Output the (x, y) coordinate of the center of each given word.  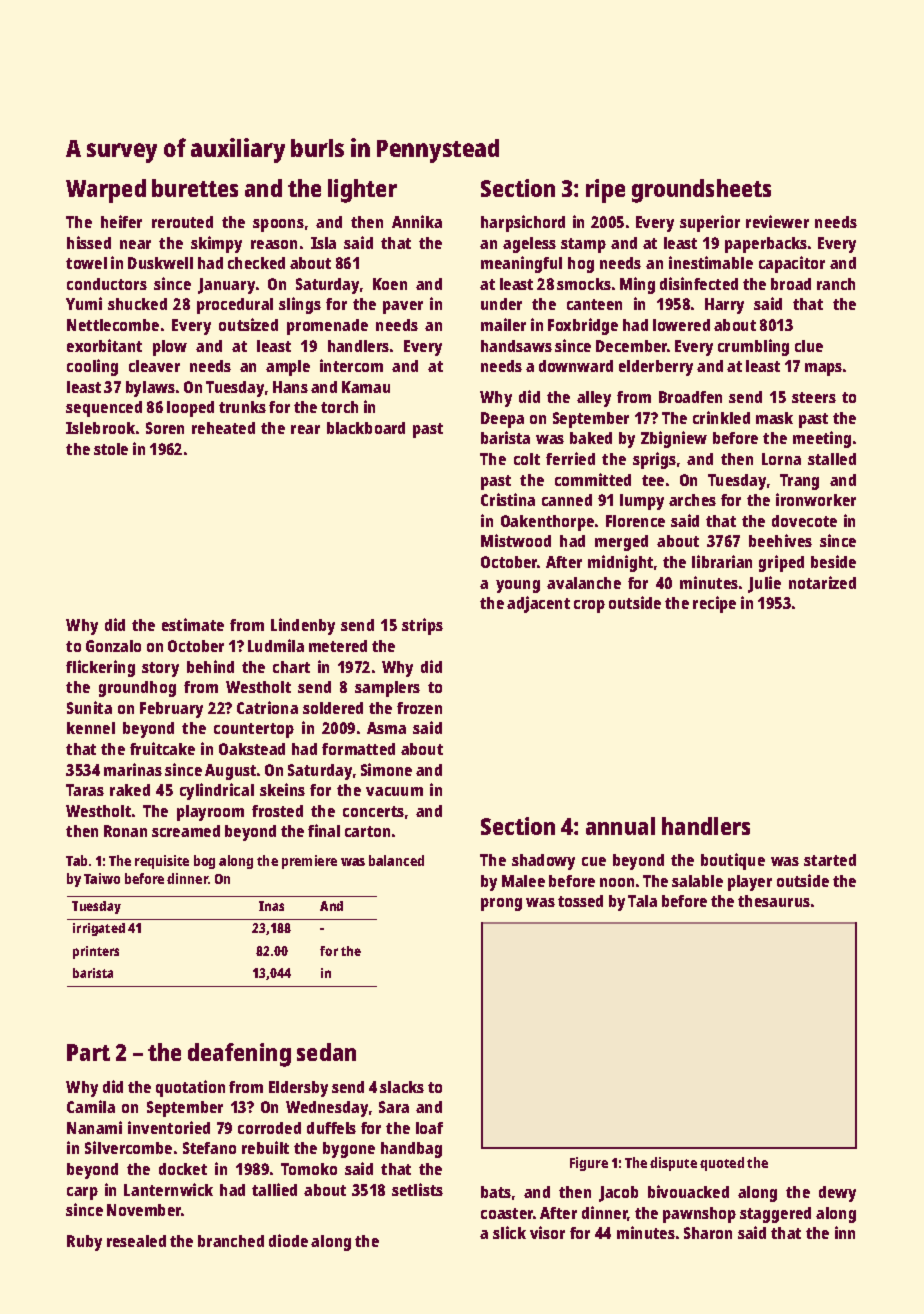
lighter (362, 191)
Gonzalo (113, 646)
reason (274, 244)
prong (501, 904)
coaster (507, 1213)
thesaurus (774, 901)
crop (589, 606)
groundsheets (701, 191)
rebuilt (265, 1147)
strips (422, 626)
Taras (85, 790)
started (830, 860)
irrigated (99, 929)
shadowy (543, 862)
